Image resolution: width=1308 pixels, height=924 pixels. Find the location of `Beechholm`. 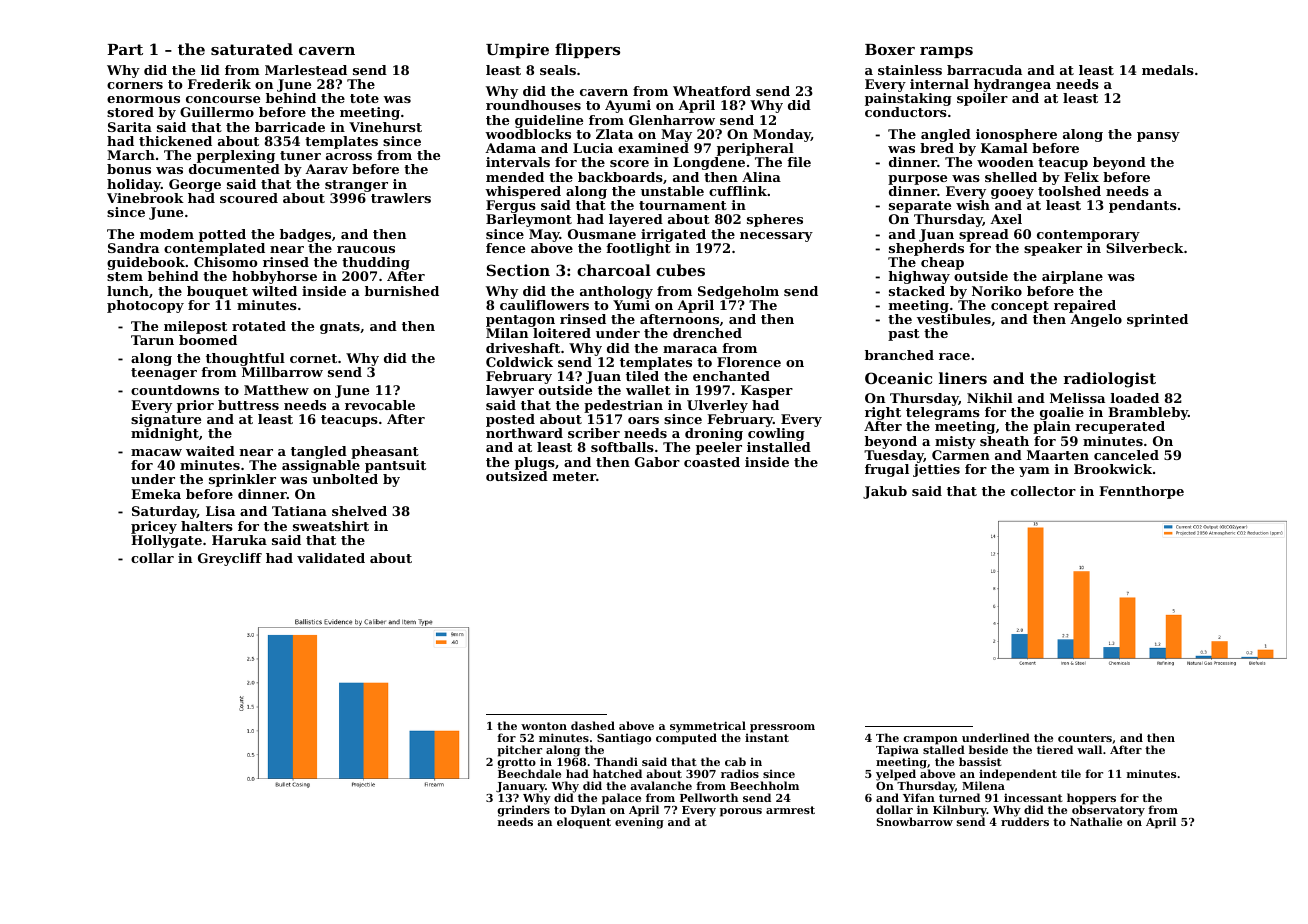

Beechholm is located at coordinates (764, 785).
